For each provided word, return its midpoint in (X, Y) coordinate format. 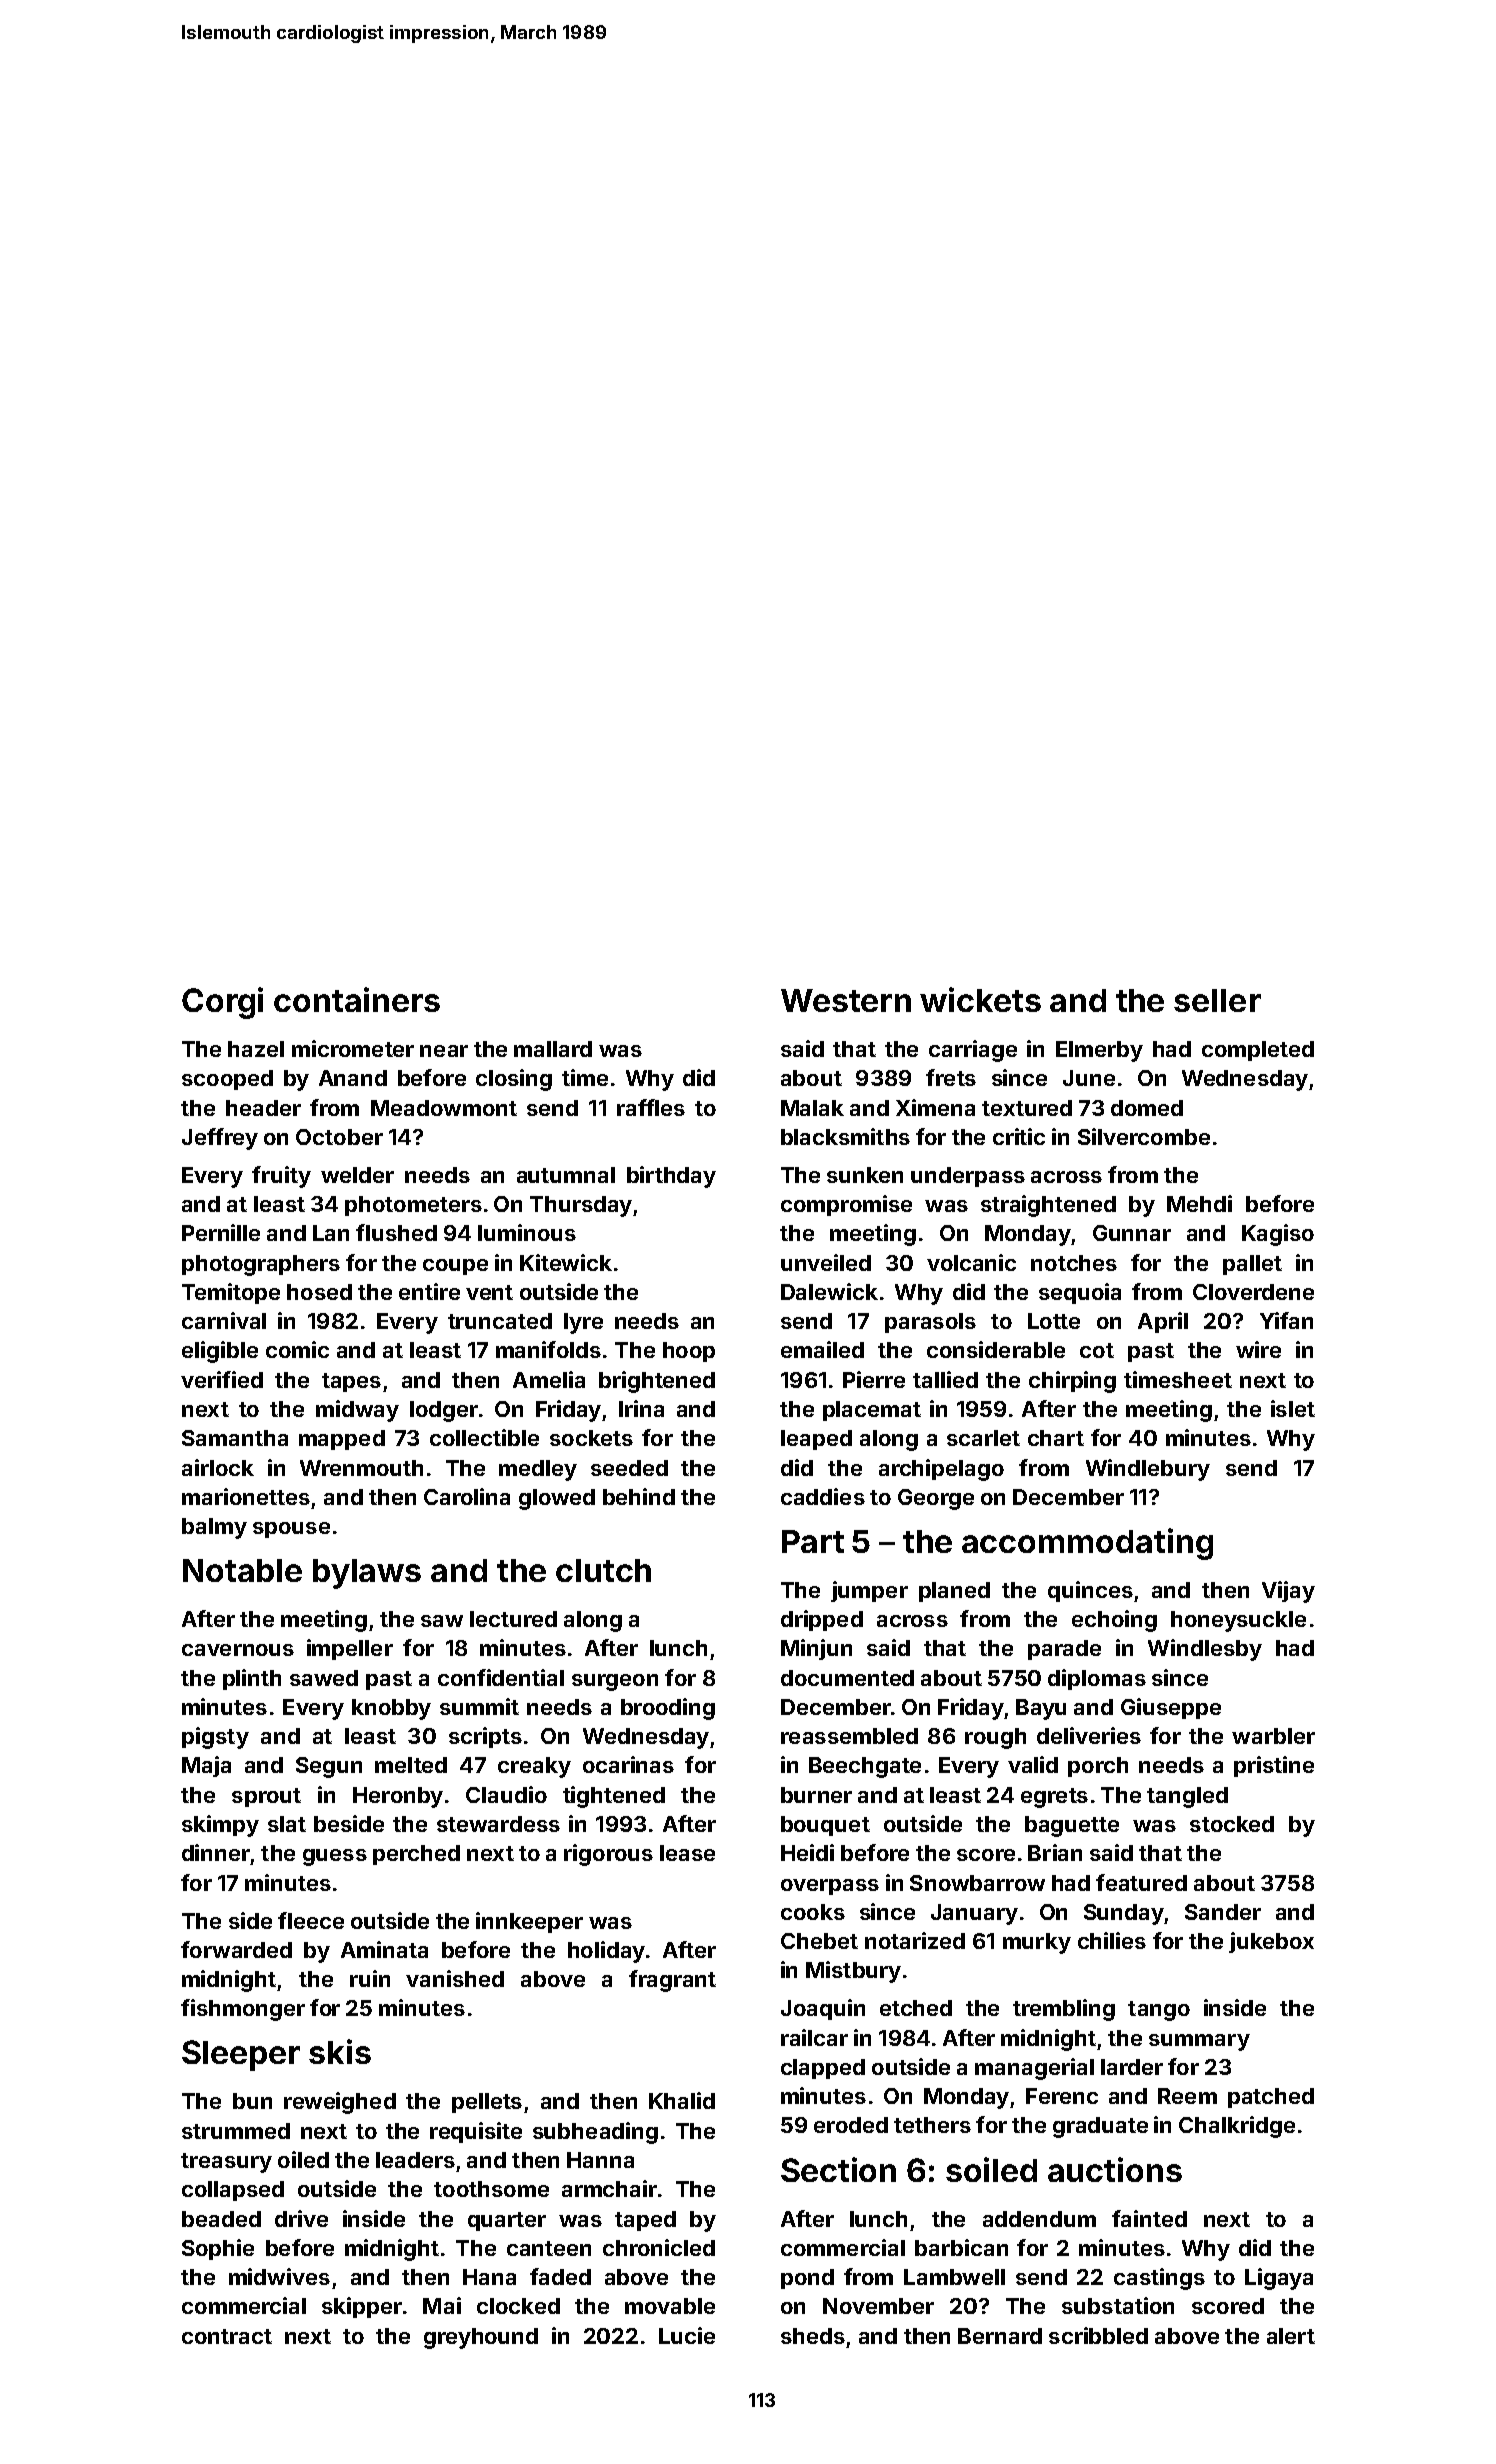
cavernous (238, 1650)
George (936, 1499)
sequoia (1080, 1293)
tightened (614, 1797)
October (339, 1137)
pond (807, 2279)
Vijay (1288, 1592)
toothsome (491, 2189)
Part (813, 1541)
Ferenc (1062, 2096)
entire (429, 1291)
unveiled (826, 1262)
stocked (1232, 1824)
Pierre (874, 1379)
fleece (311, 1920)
